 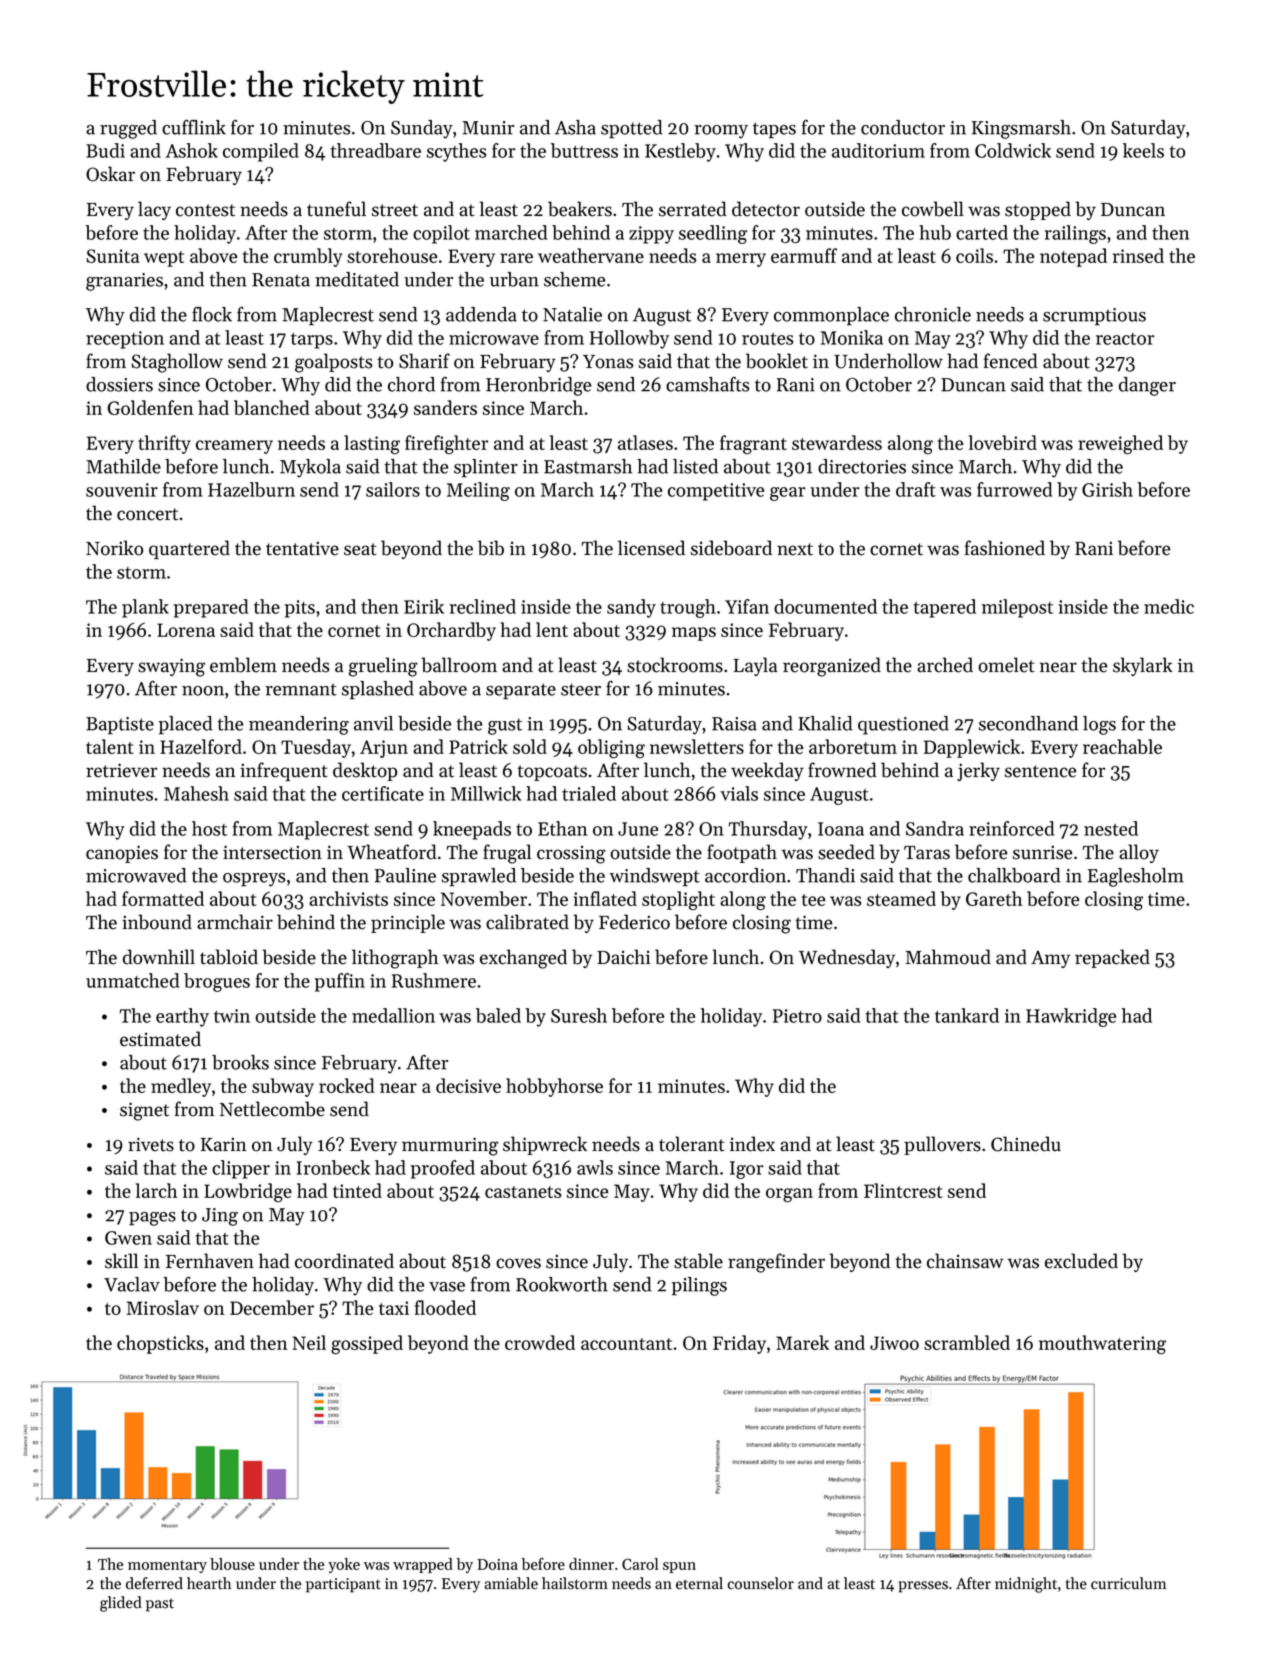 I want to click on eternal, so click(x=699, y=1583).
